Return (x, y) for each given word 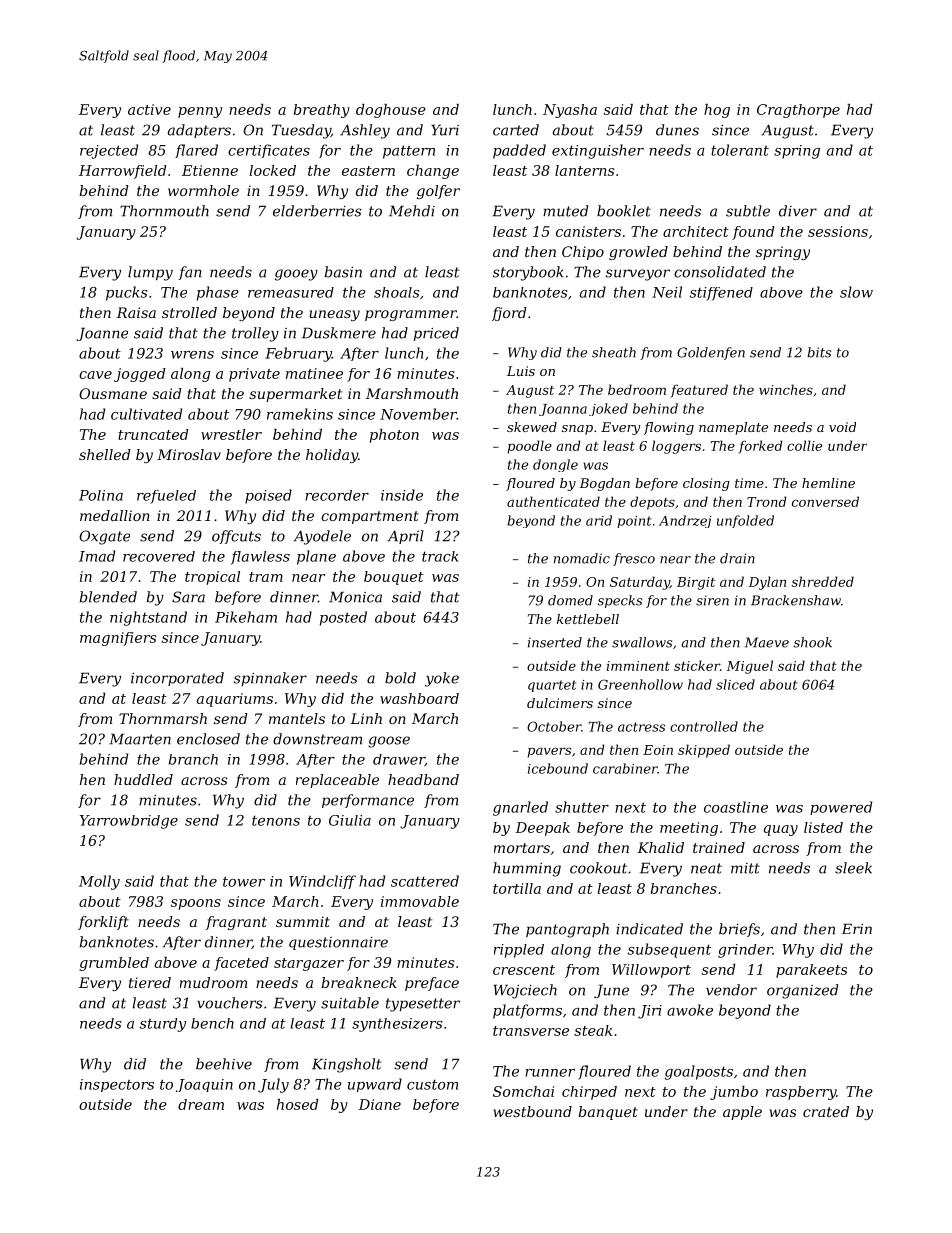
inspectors (117, 1085)
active (149, 109)
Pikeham (246, 617)
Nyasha (570, 111)
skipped (704, 751)
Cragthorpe (798, 111)
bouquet (394, 578)
